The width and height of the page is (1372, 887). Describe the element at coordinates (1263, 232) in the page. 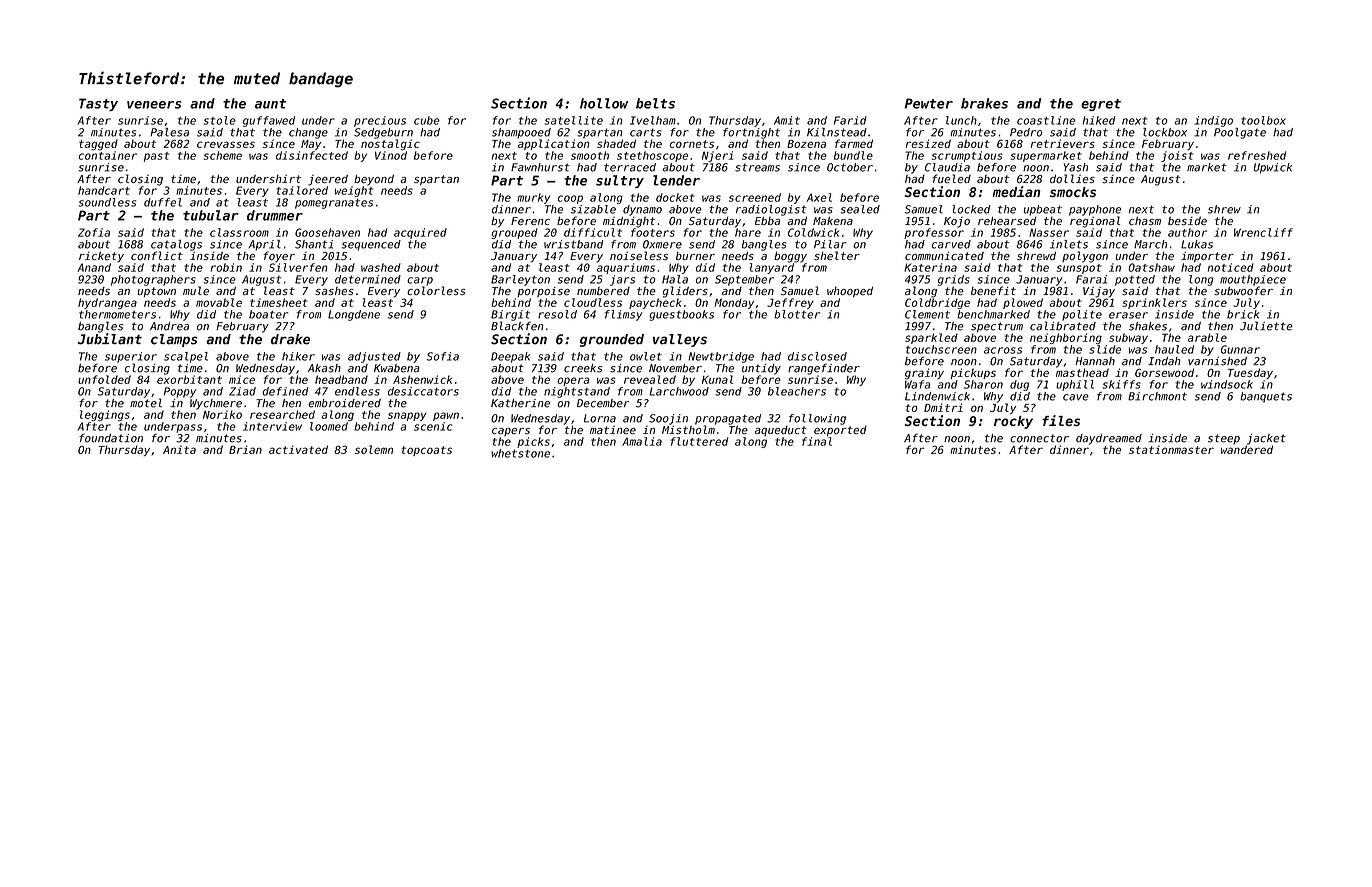

I see `Wrencliff` at that location.
